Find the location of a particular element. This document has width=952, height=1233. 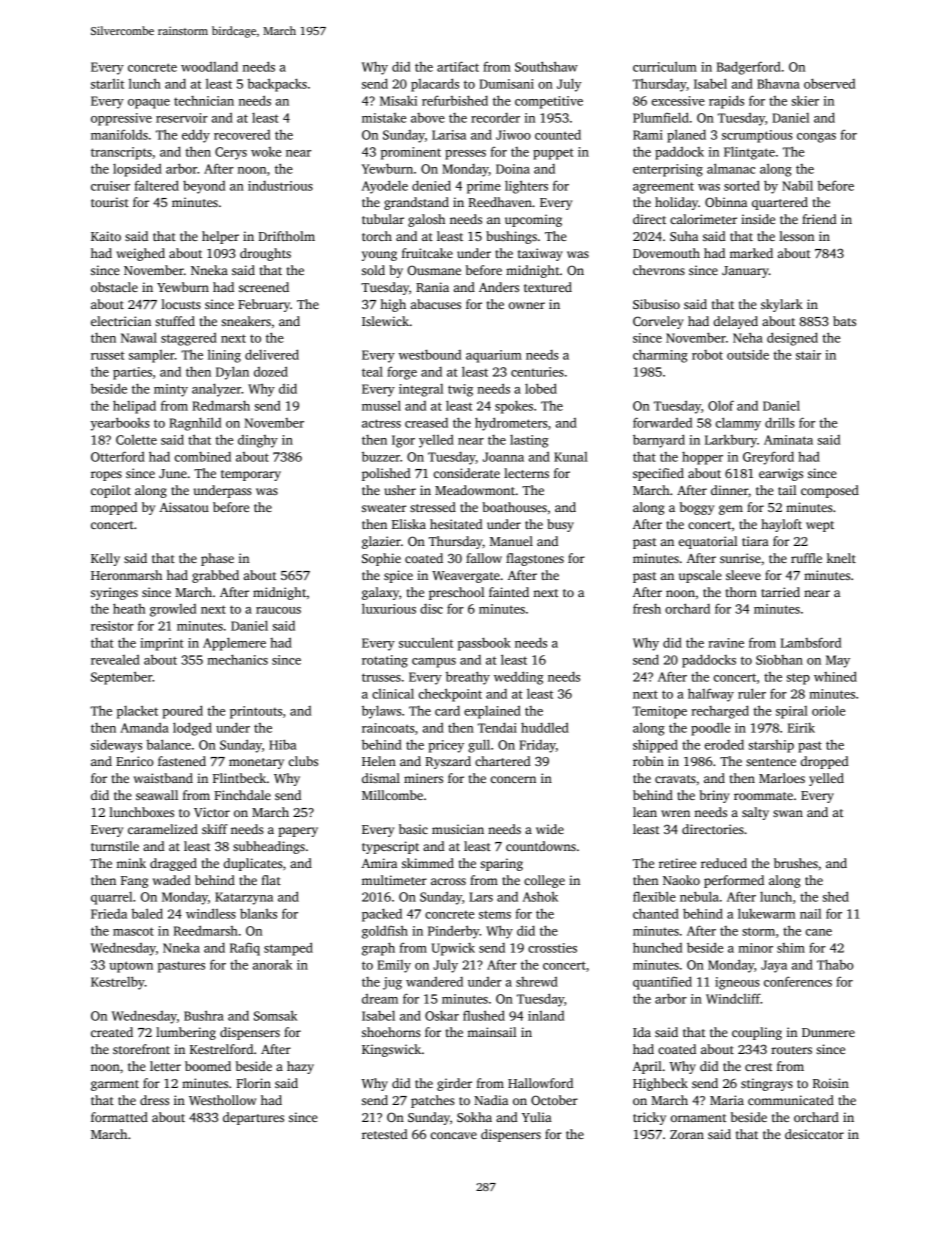

Islewick is located at coordinates (385, 321).
